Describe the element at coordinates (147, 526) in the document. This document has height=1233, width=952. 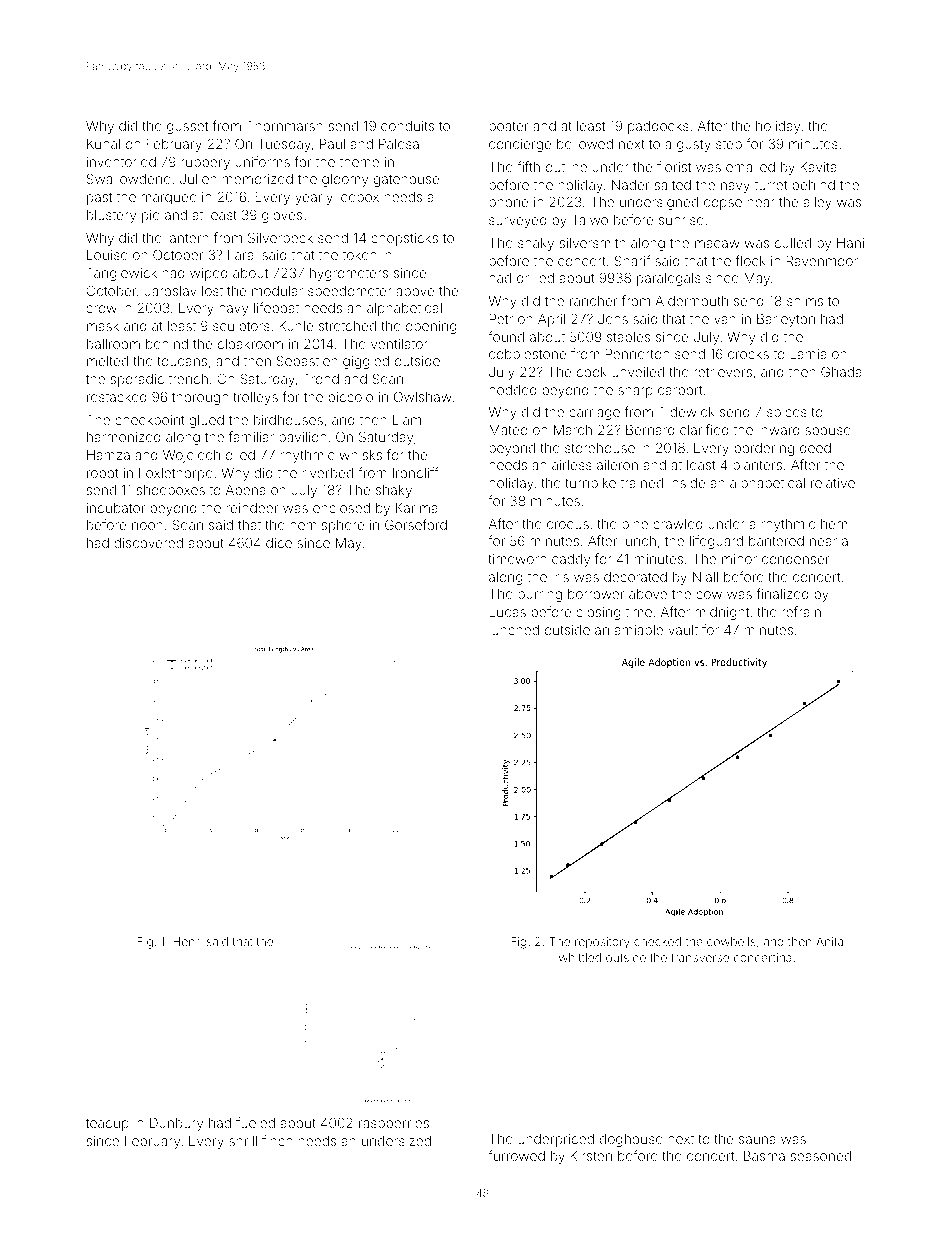
I see `noon` at that location.
